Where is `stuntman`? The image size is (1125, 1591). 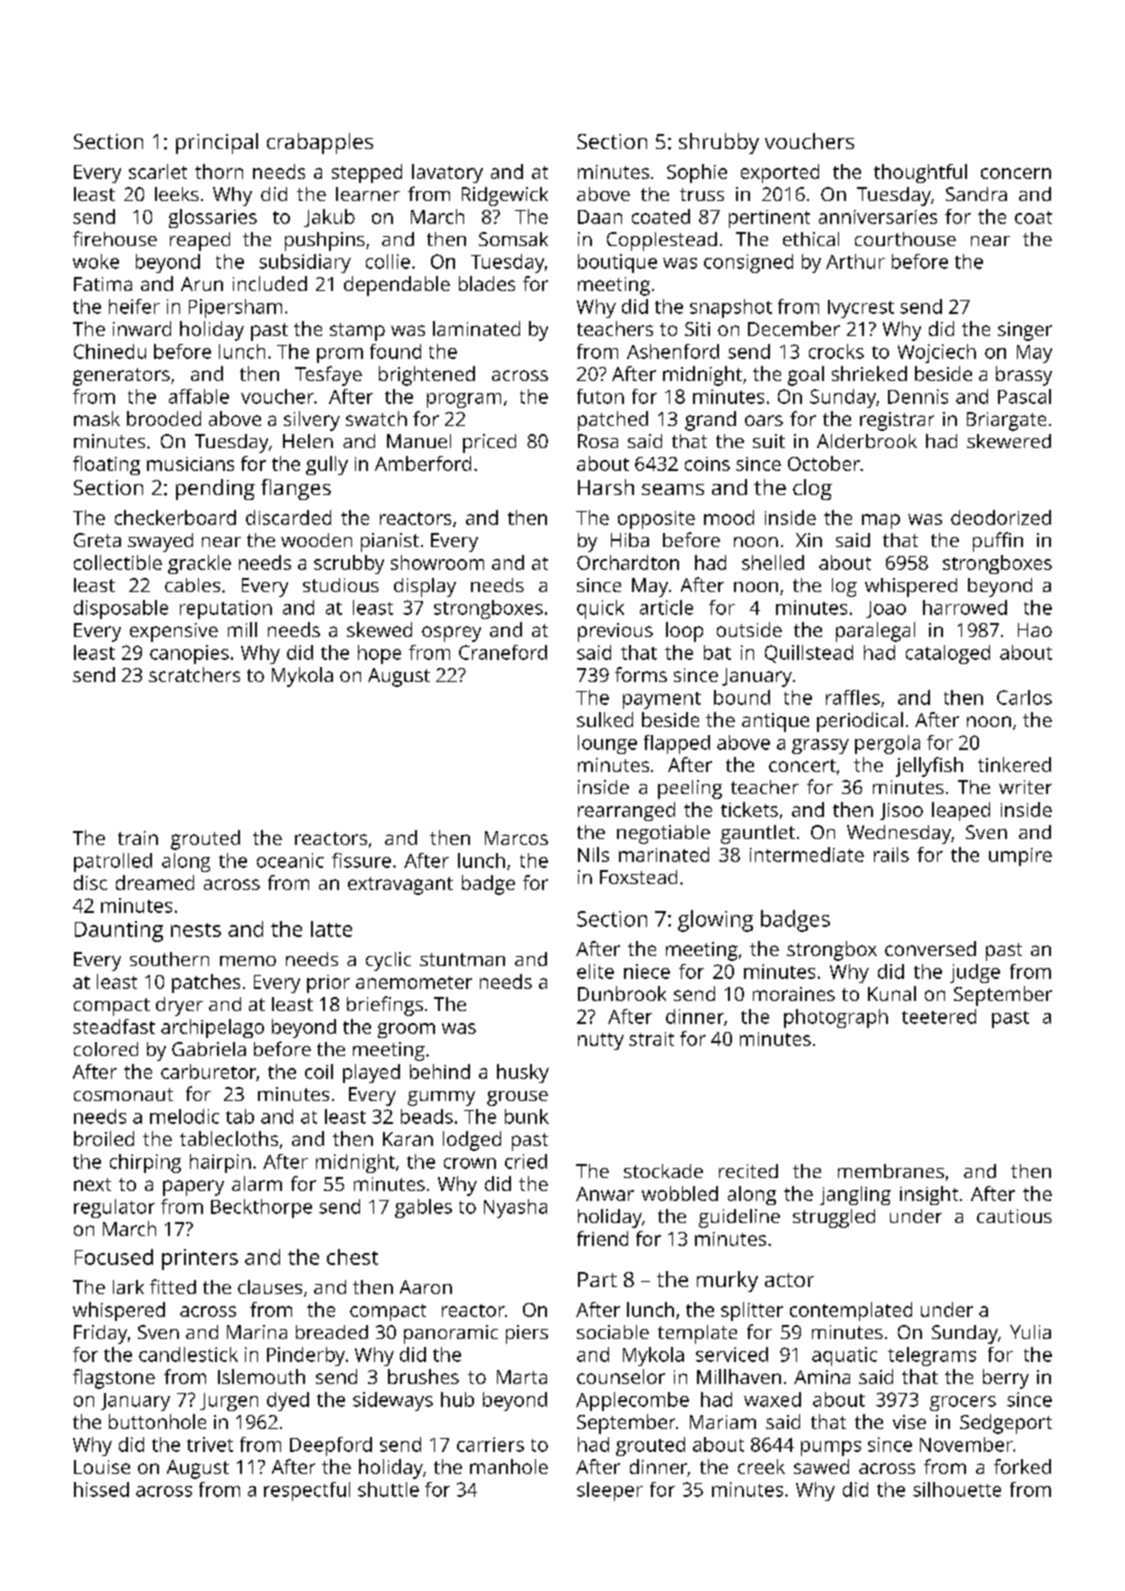
stuntman is located at coordinates (462, 959).
